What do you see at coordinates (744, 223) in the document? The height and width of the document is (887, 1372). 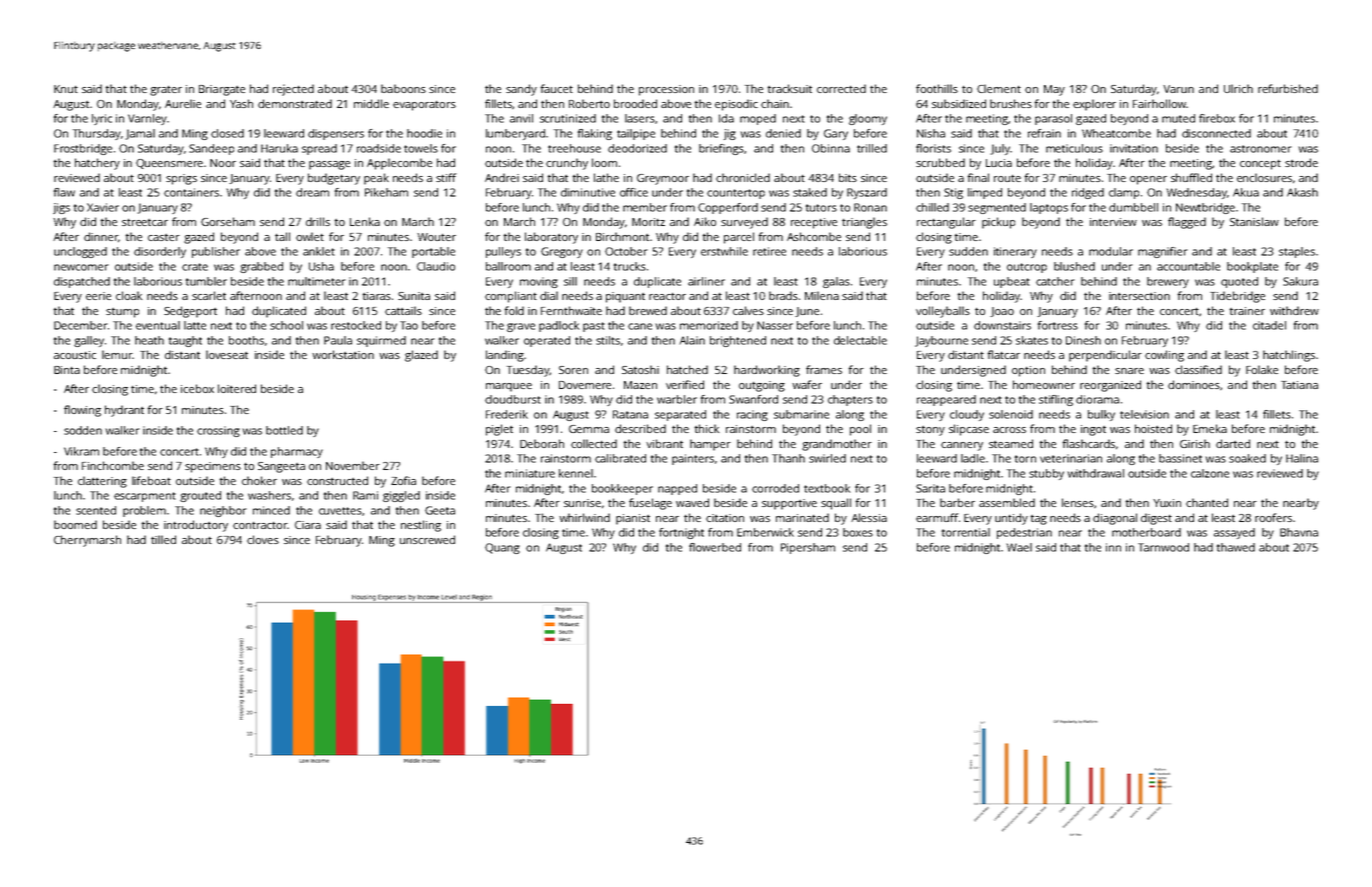 I see `surveyed` at bounding box center [744, 223].
